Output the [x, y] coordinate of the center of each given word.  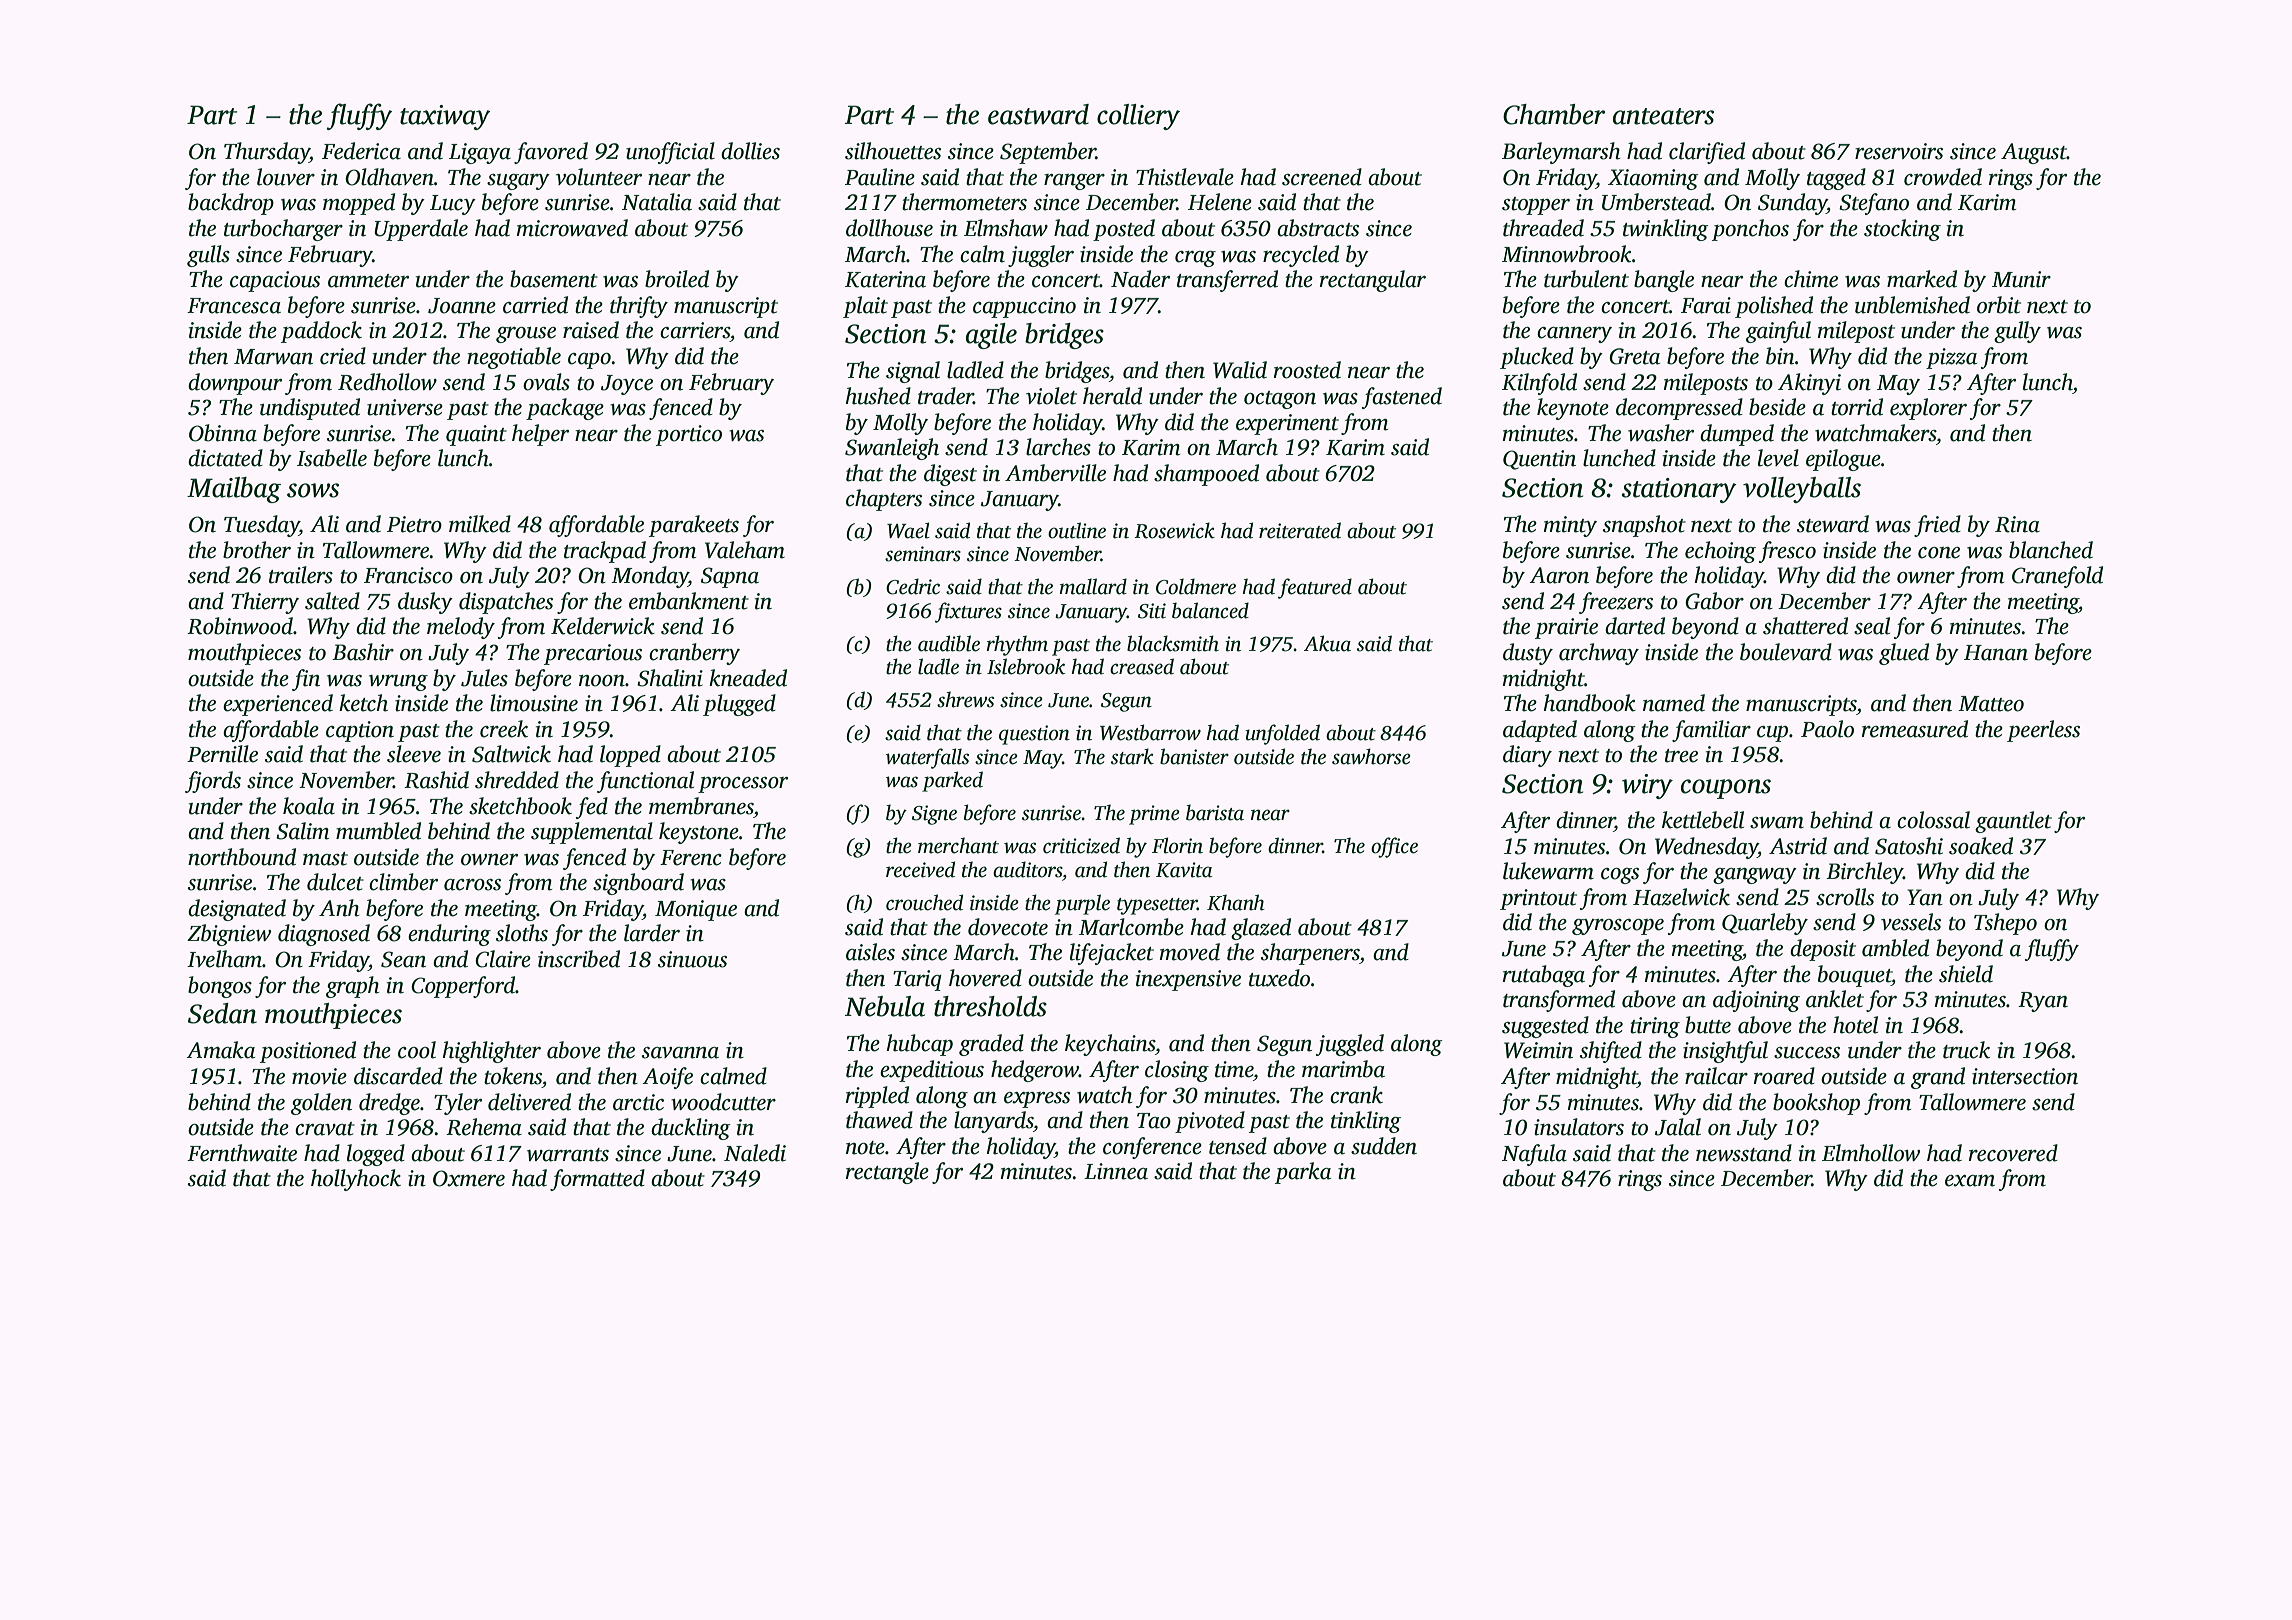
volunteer [599, 177]
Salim [302, 831]
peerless [2043, 731]
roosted [1307, 370]
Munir [2021, 279]
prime [1154, 815]
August [2034, 153]
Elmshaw [1006, 228]
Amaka [220, 1050]
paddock [321, 332]
